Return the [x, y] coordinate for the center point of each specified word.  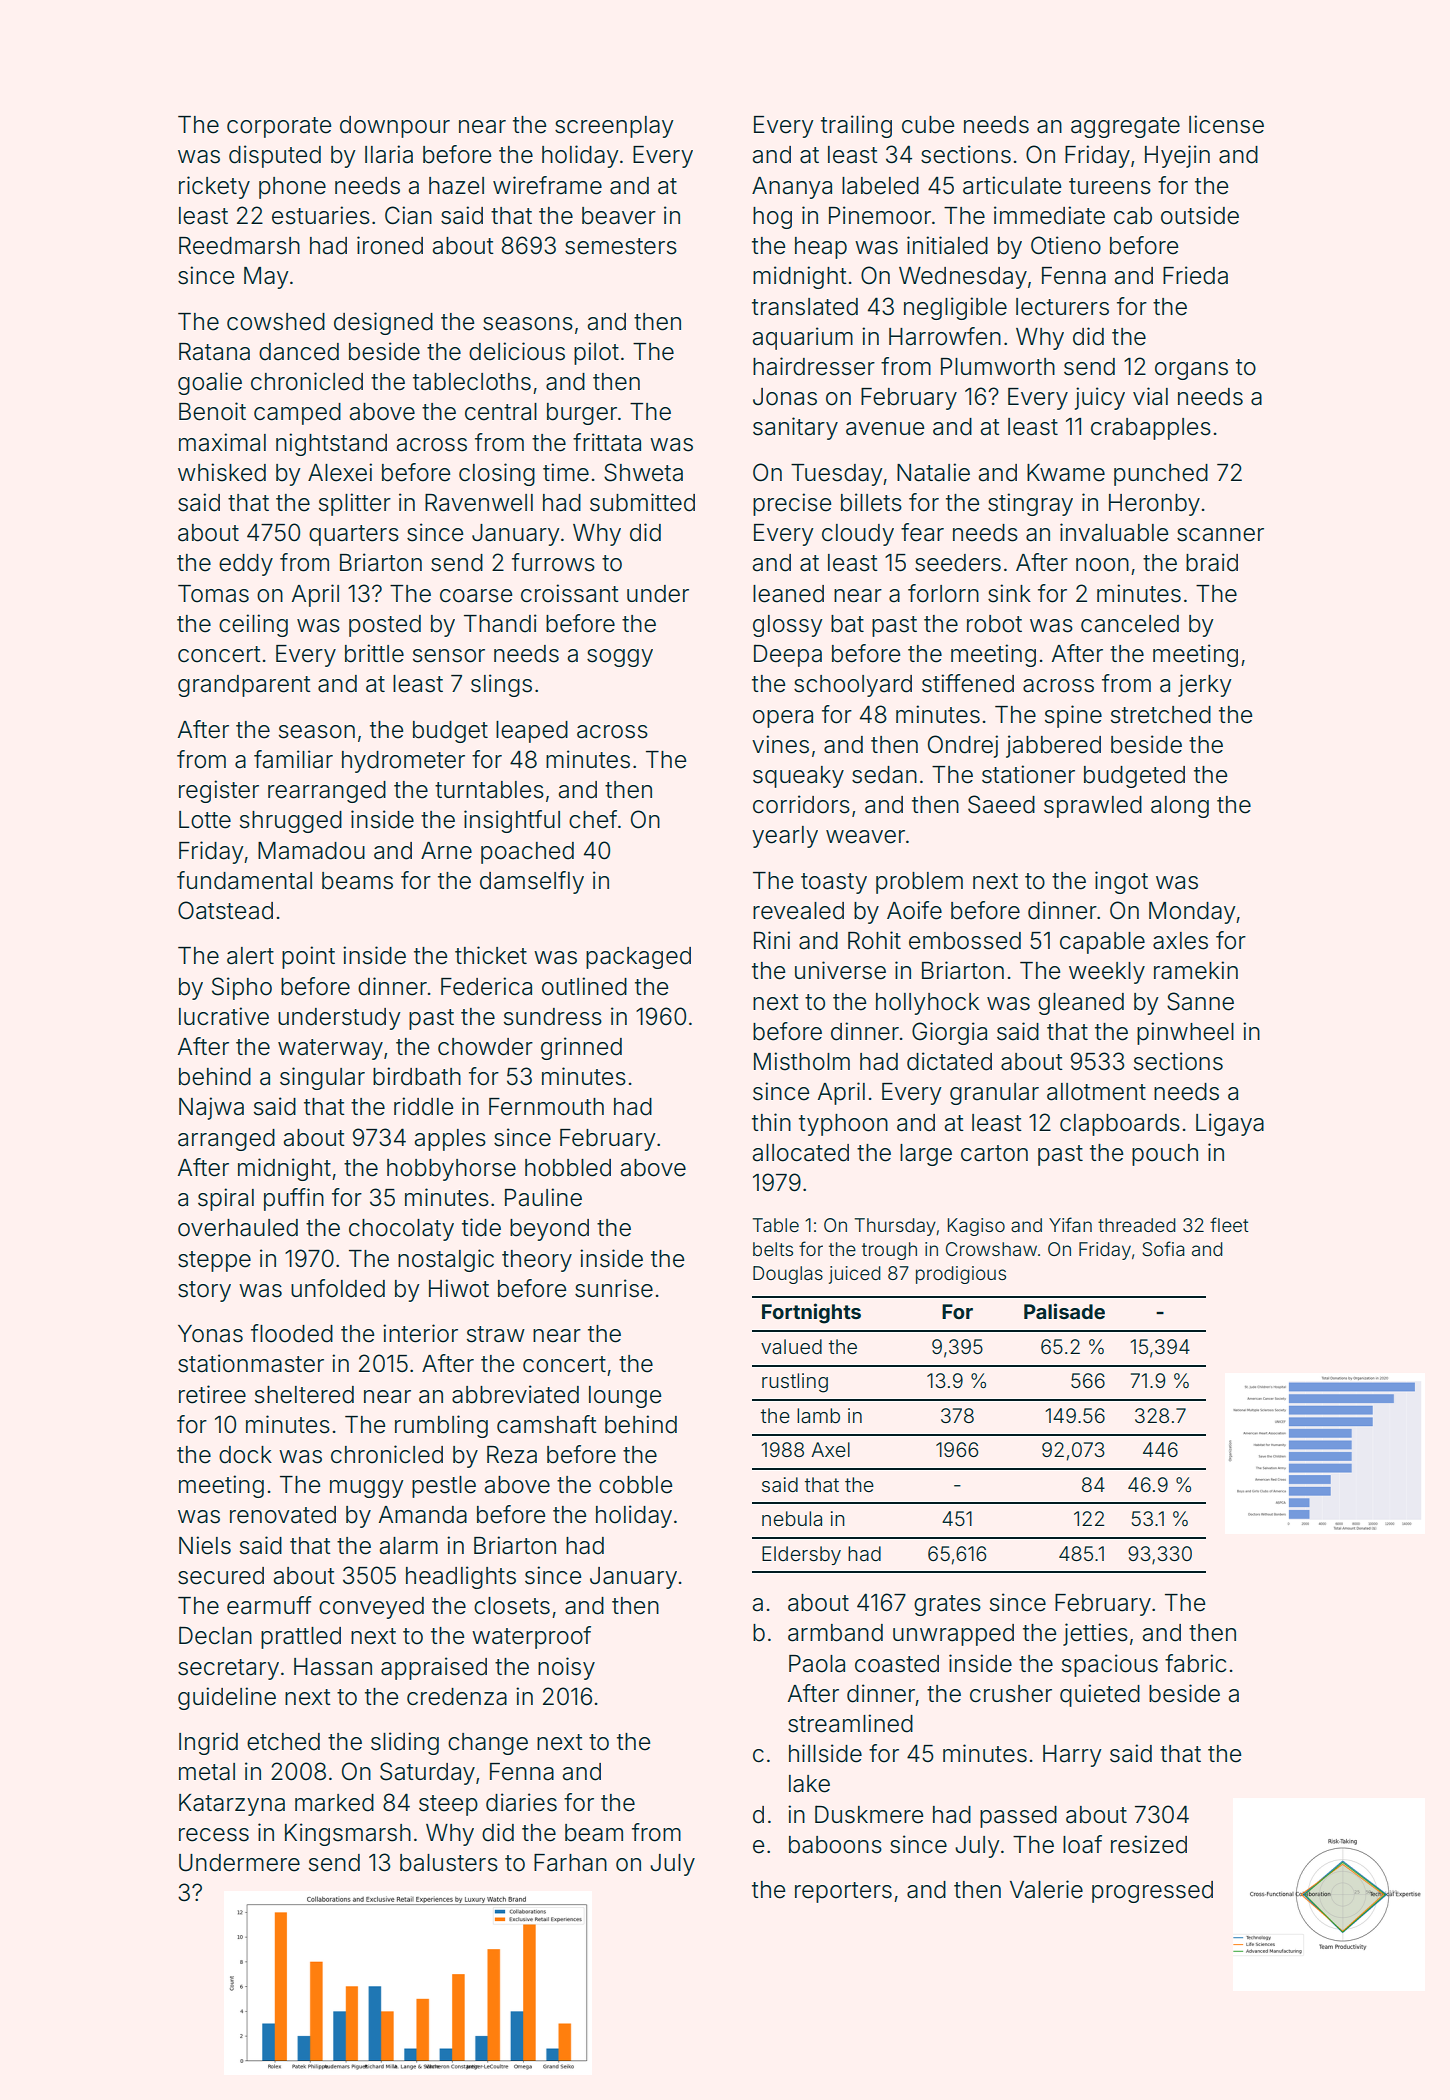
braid [1212, 562]
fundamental [244, 880]
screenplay [614, 127]
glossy [788, 626]
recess [214, 1835]
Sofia [1163, 1249]
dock [245, 1455]
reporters [843, 1892]
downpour [395, 127]
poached [527, 853]
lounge [625, 1397]
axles [1180, 941]
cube [928, 125]
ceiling [253, 625]
